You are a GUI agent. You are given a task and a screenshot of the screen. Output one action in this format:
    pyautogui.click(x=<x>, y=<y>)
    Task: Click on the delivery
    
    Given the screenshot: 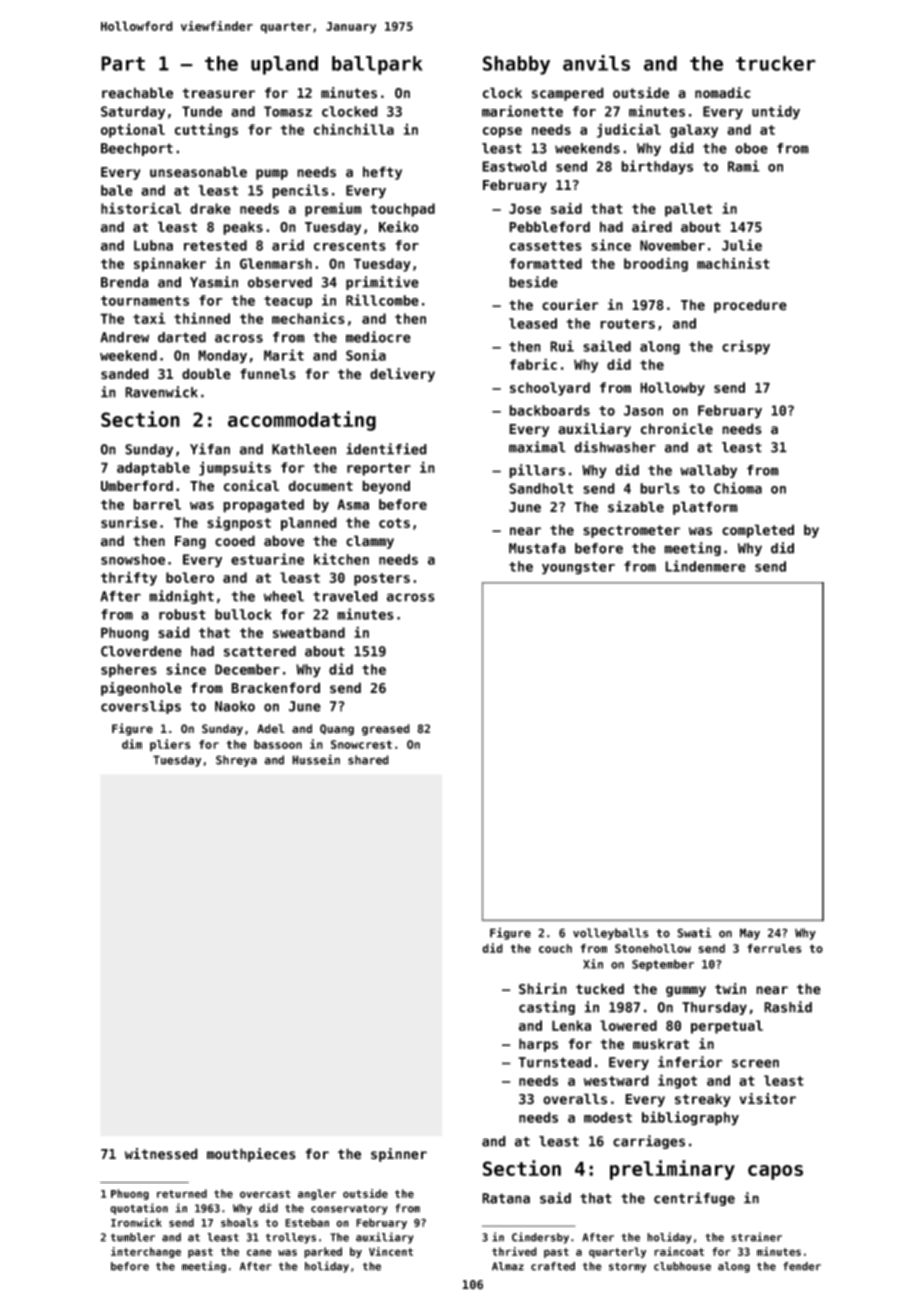 What is the action you would take?
    pyautogui.click(x=402, y=375)
